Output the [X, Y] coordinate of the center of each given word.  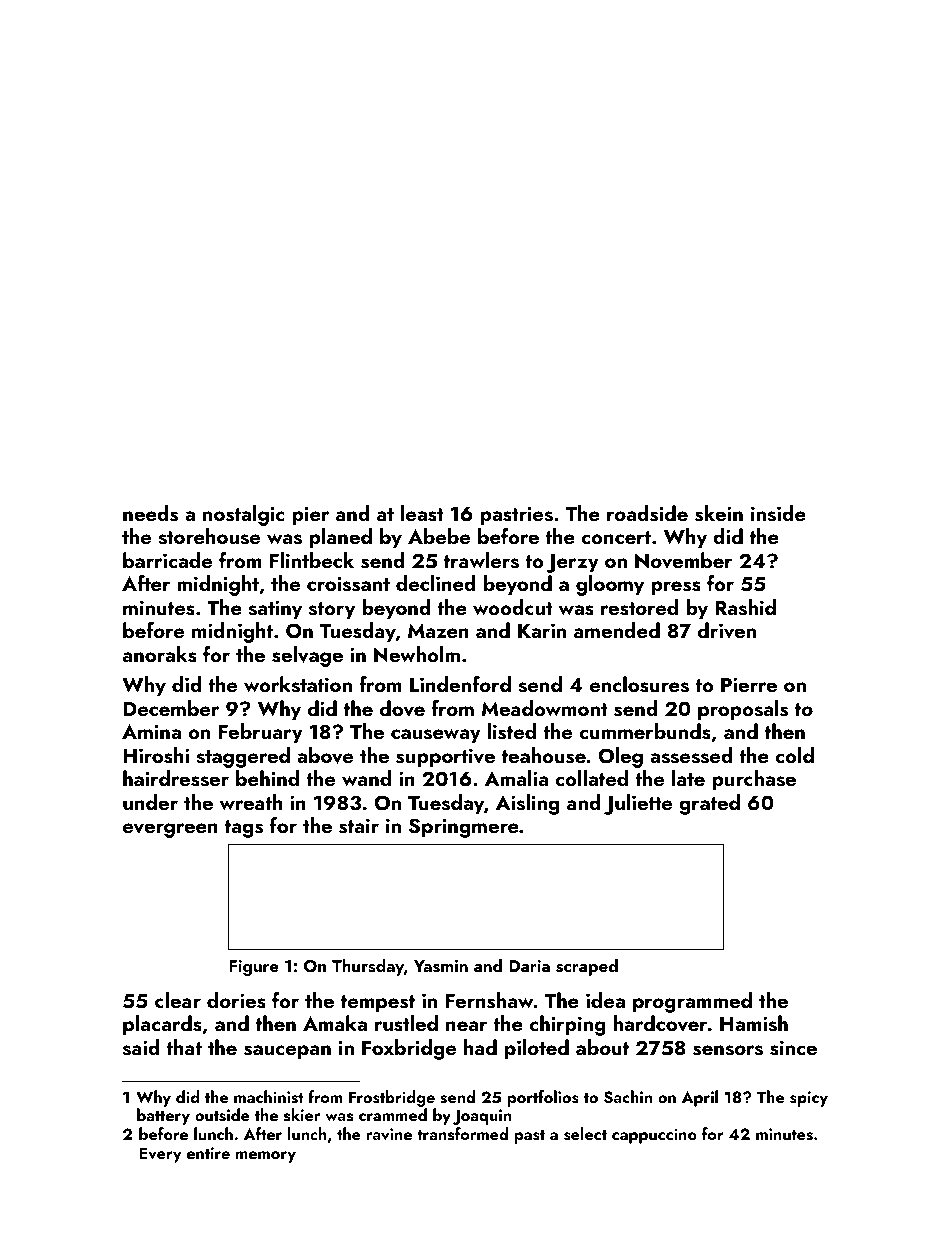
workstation [298, 684]
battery [163, 1116]
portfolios [543, 1098]
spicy [809, 1099]
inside [778, 513]
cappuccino [654, 1136]
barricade [167, 560]
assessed [691, 755]
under [150, 802]
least [422, 513]
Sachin [628, 1097]
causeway [436, 736]
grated [709, 804]
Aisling [527, 804]
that [184, 1047]
